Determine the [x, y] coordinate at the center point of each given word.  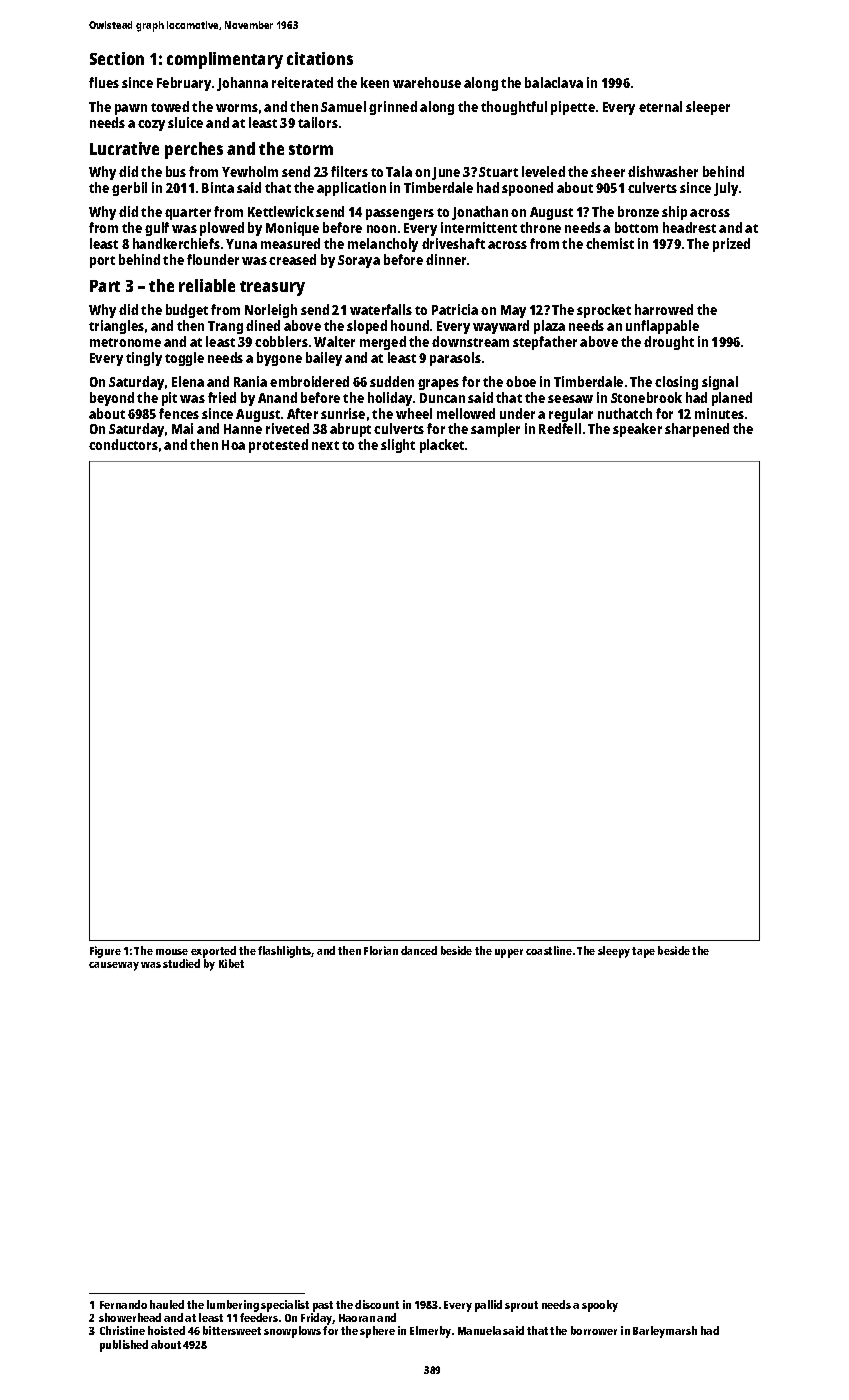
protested [278, 446]
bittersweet [232, 1330]
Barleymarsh [665, 1332]
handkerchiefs [176, 243]
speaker [637, 430]
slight [398, 446]
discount [377, 1304]
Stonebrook [646, 397]
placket [442, 446]
